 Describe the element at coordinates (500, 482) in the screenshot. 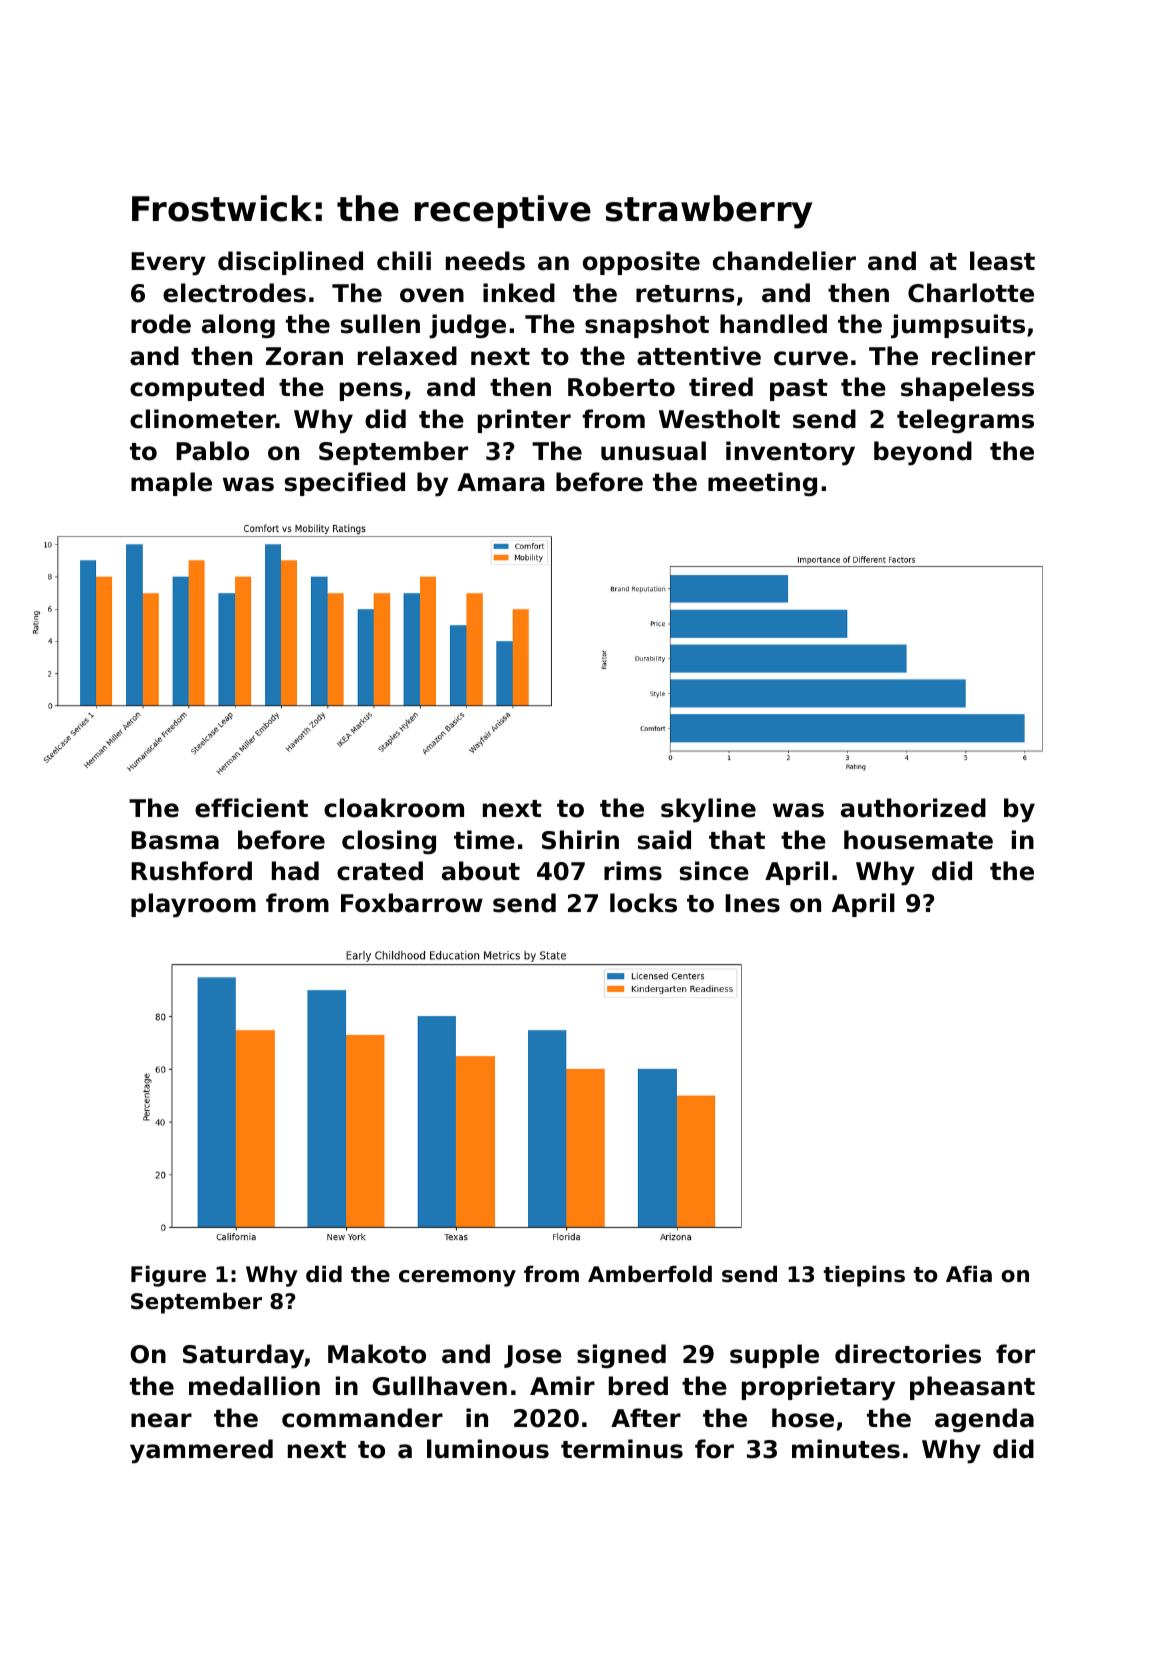

I see `Amara` at that location.
